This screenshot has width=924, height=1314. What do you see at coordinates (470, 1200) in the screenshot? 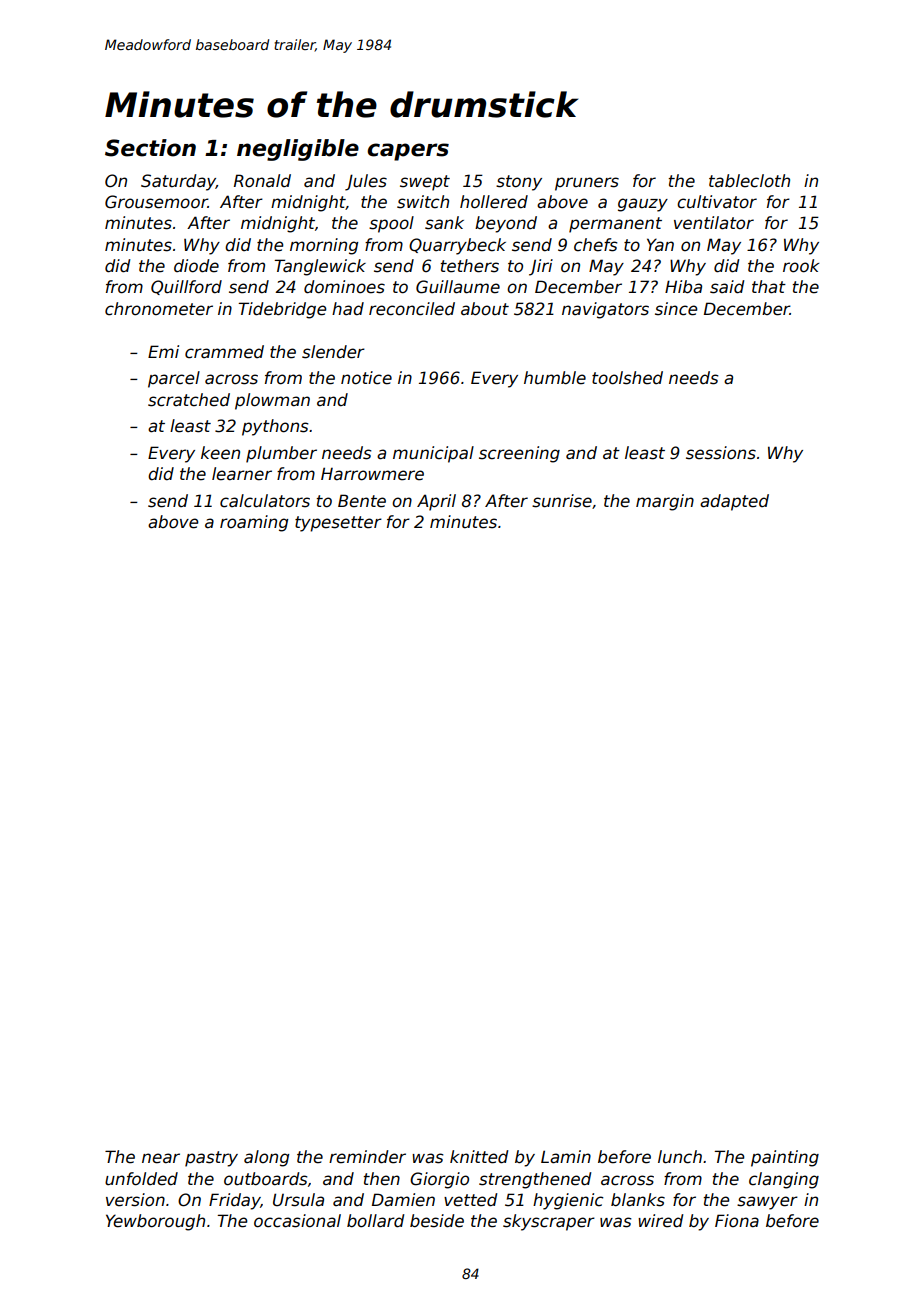
I see `vetted` at bounding box center [470, 1200].
